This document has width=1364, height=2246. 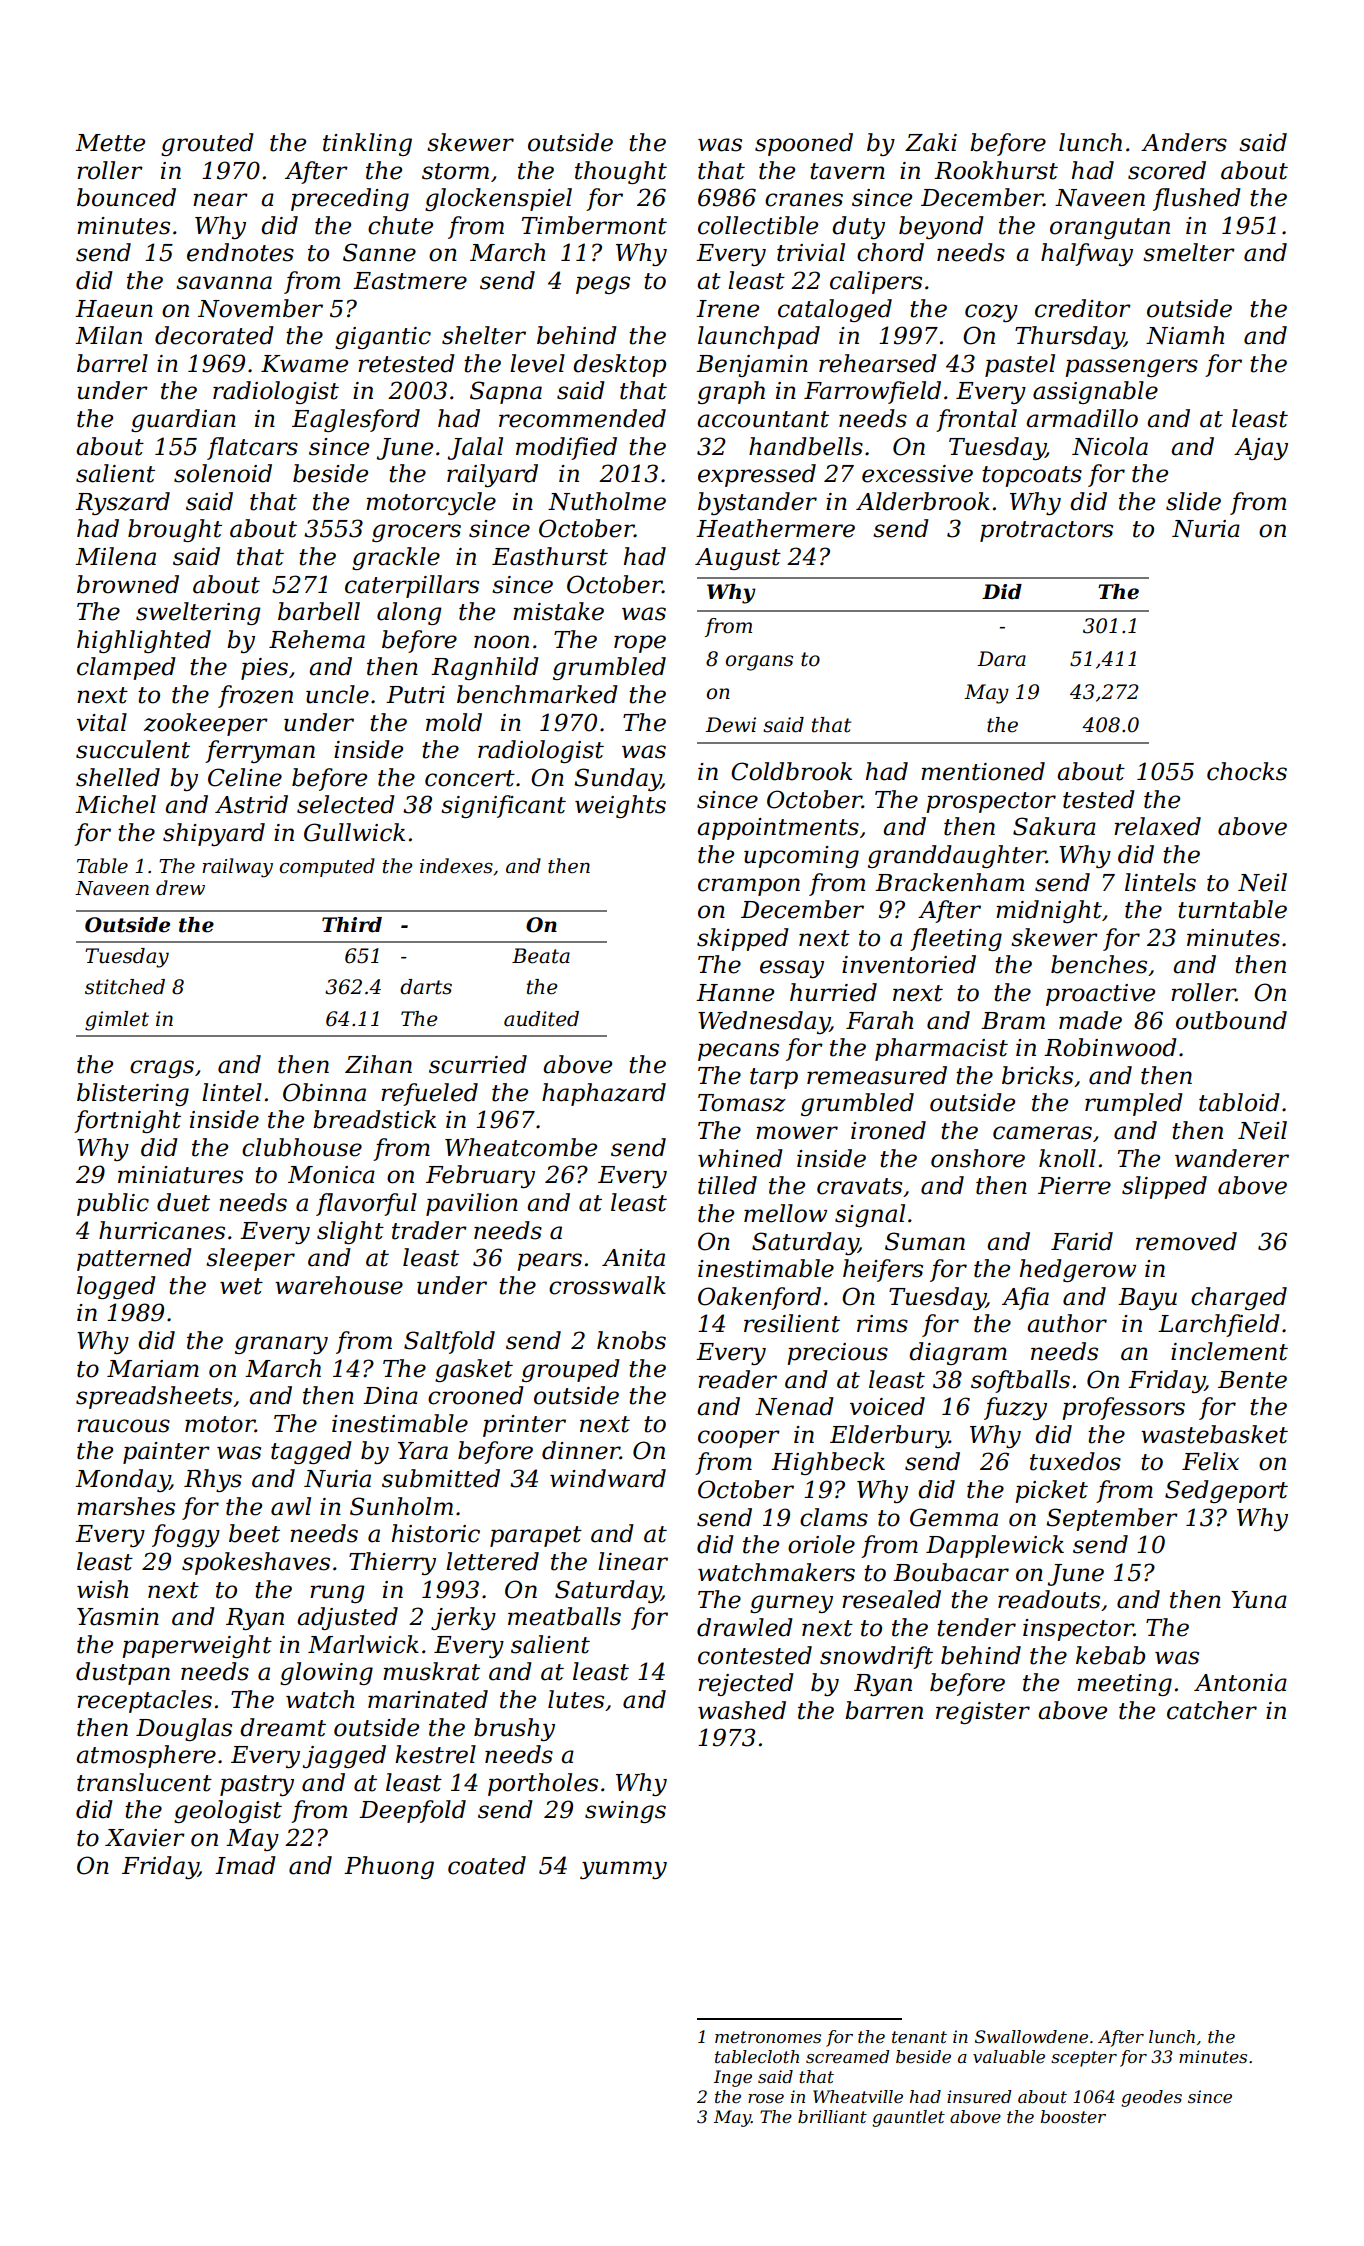 I want to click on Sedgeport, so click(x=1226, y=1491).
